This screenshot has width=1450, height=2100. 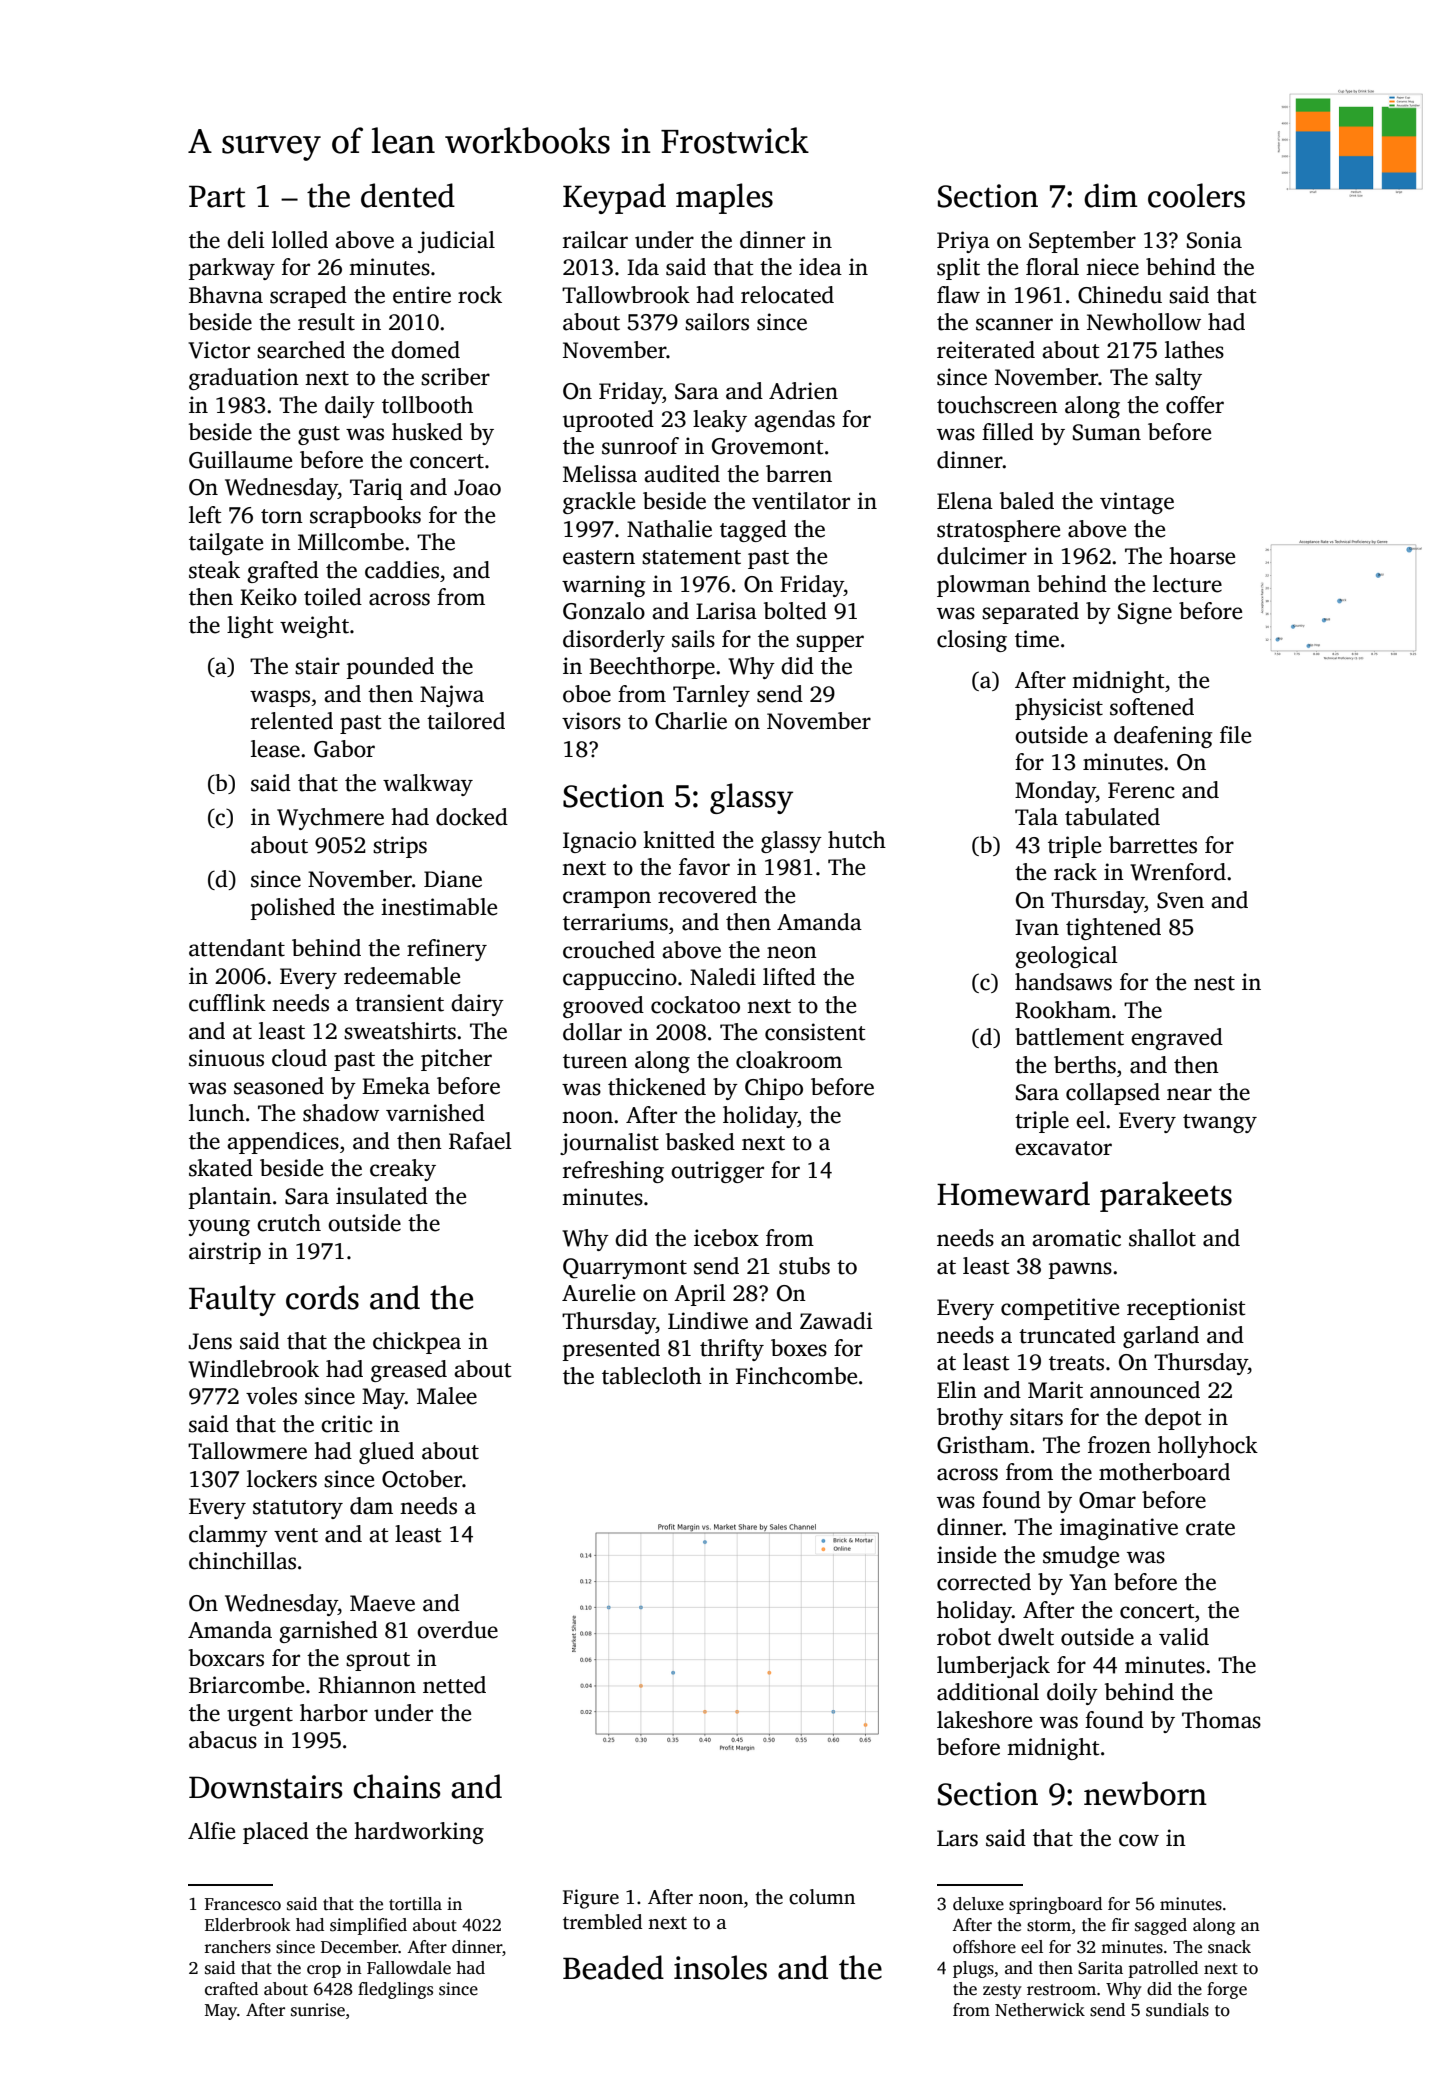 I want to click on coolers, so click(x=1196, y=195).
